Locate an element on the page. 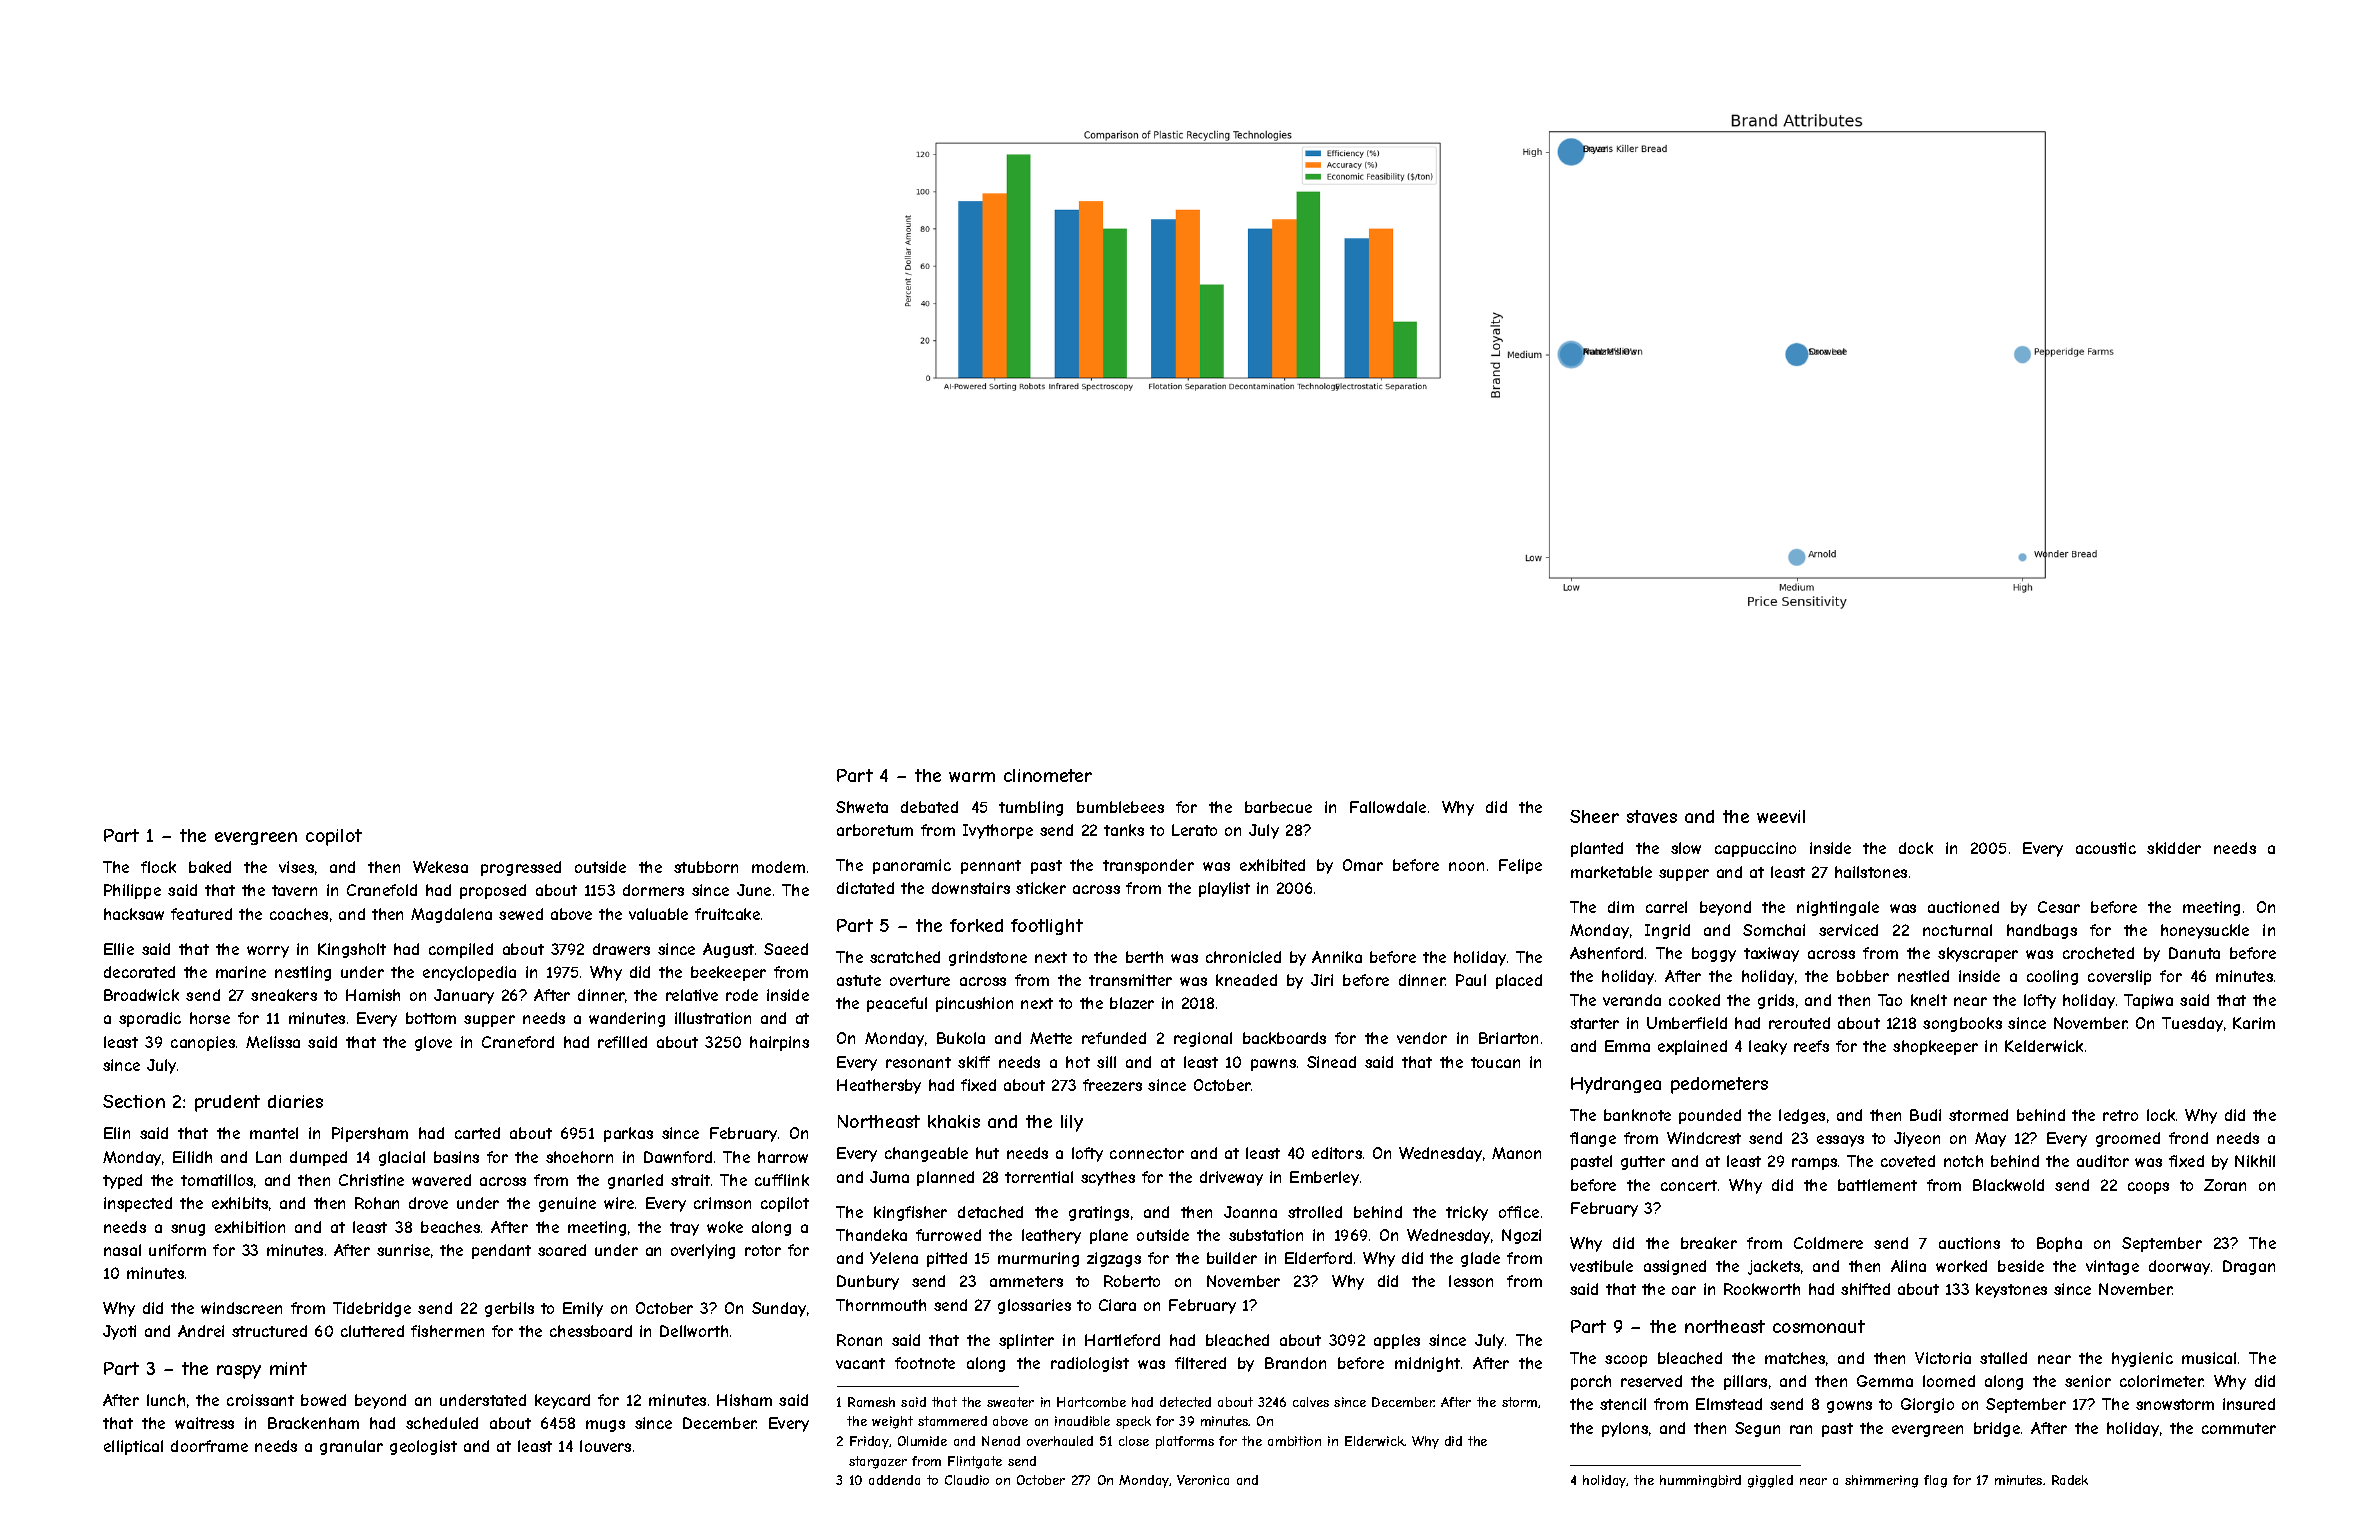 This page has width=2380, height=1540. Briarton is located at coordinates (1508, 1038).
